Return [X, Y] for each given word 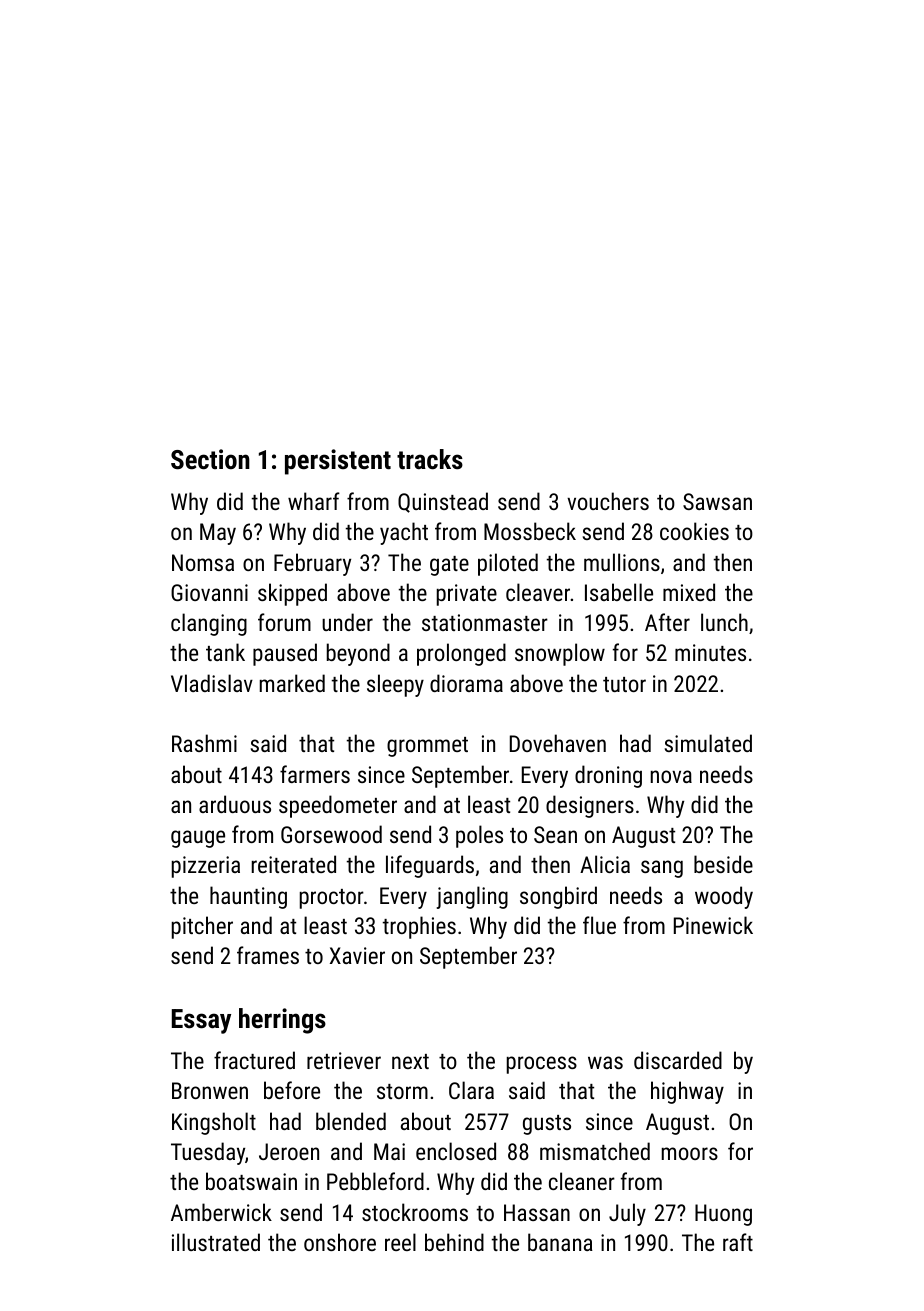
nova [671, 776]
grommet [427, 747]
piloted [508, 564]
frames [268, 955]
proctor [332, 899]
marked [292, 683]
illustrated [216, 1242]
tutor [624, 684]
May [218, 534]
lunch [724, 622]
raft [738, 1242]
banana [560, 1242]
